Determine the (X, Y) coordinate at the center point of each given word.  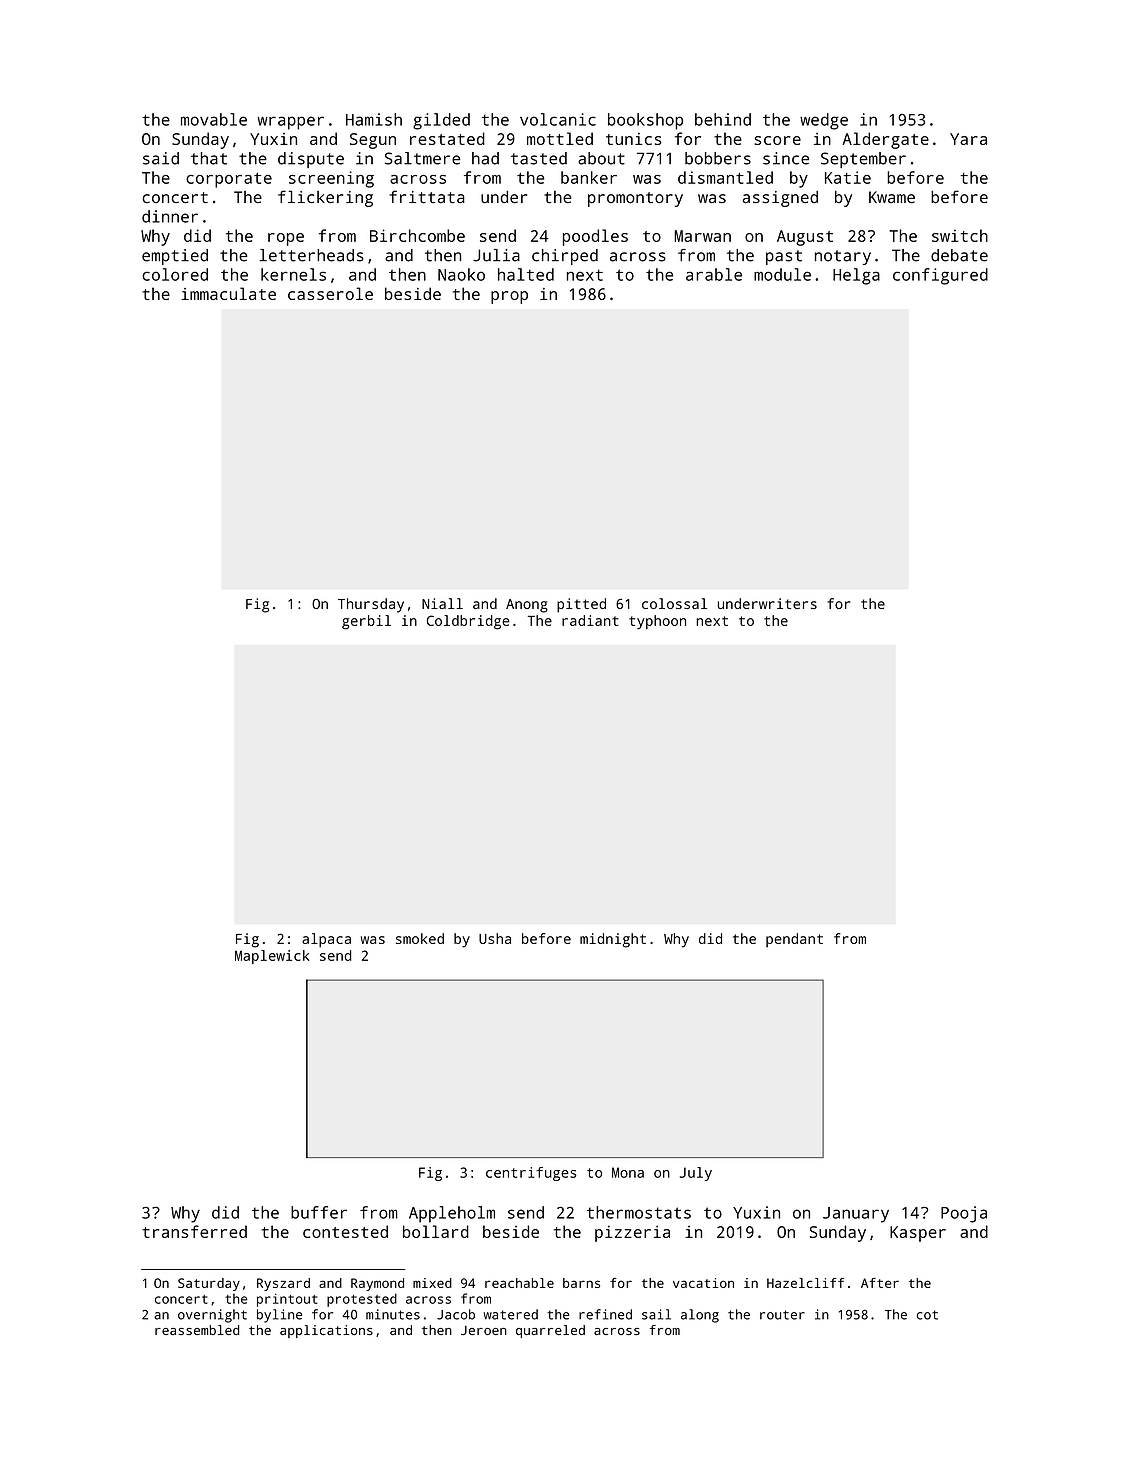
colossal (674, 603)
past (784, 257)
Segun (373, 141)
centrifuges (531, 1174)
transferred (194, 1231)
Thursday (371, 605)
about (601, 158)
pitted (581, 605)
